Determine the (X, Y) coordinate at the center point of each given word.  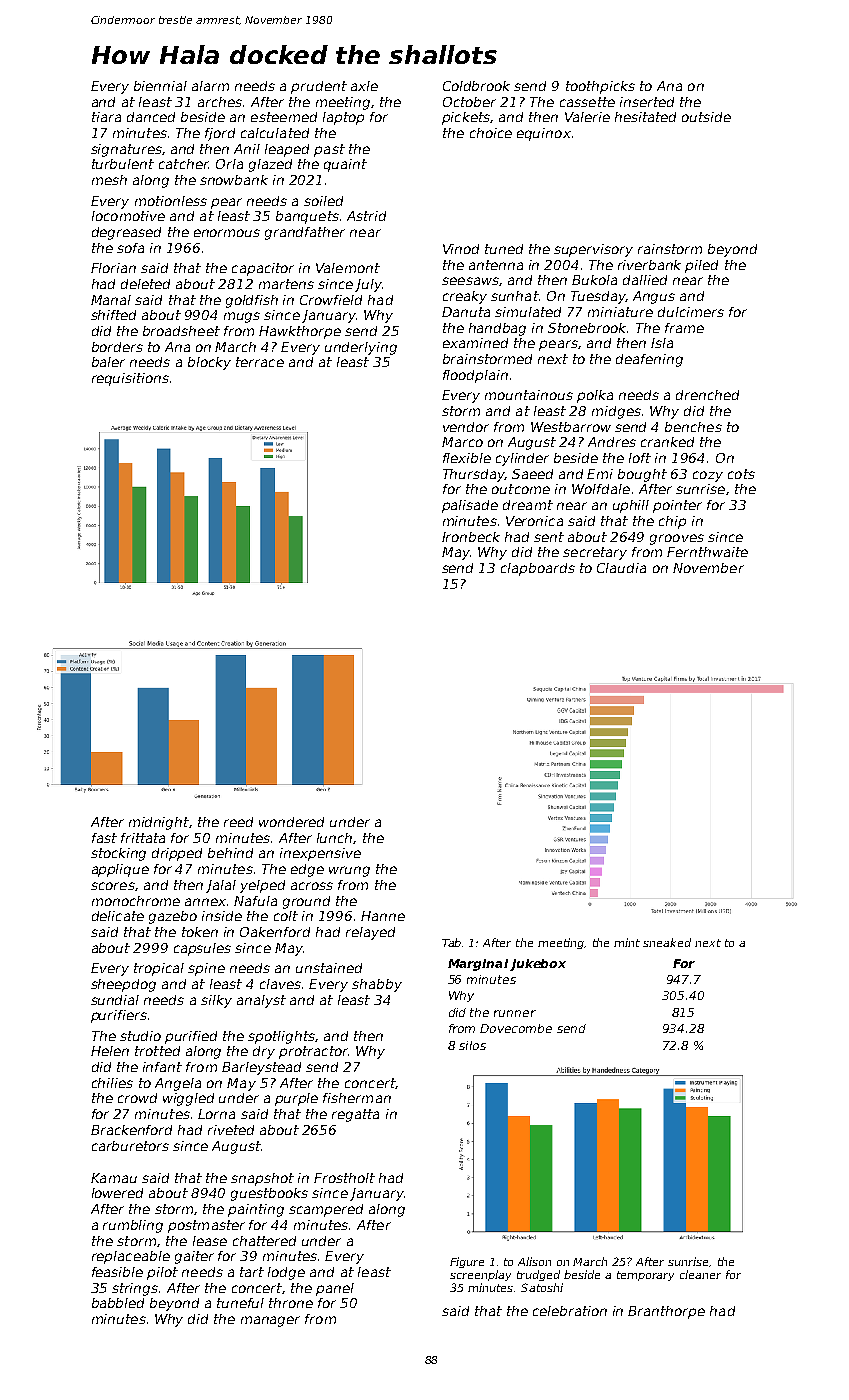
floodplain (475, 376)
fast (104, 838)
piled (701, 266)
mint (627, 942)
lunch (334, 838)
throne (291, 1303)
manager (270, 1321)
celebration (570, 1311)
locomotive (128, 216)
